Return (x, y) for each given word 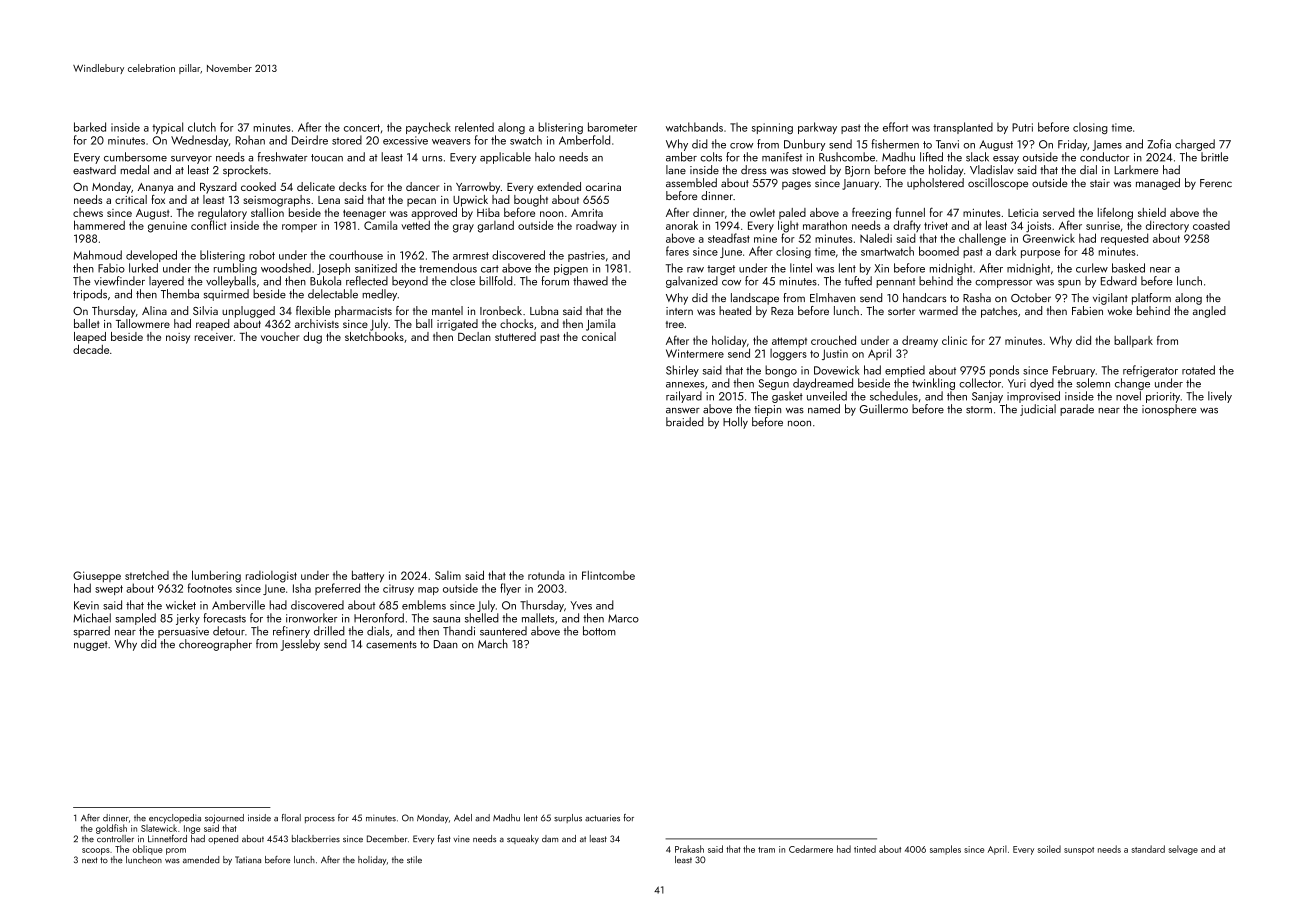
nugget (91, 646)
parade (1077, 410)
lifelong (1115, 214)
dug (312, 338)
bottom (599, 631)
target (721, 270)
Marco (623, 618)
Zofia (1159, 144)
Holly (735, 423)
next (90, 860)
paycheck (428, 128)
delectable (333, 294)
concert (362, 128)
